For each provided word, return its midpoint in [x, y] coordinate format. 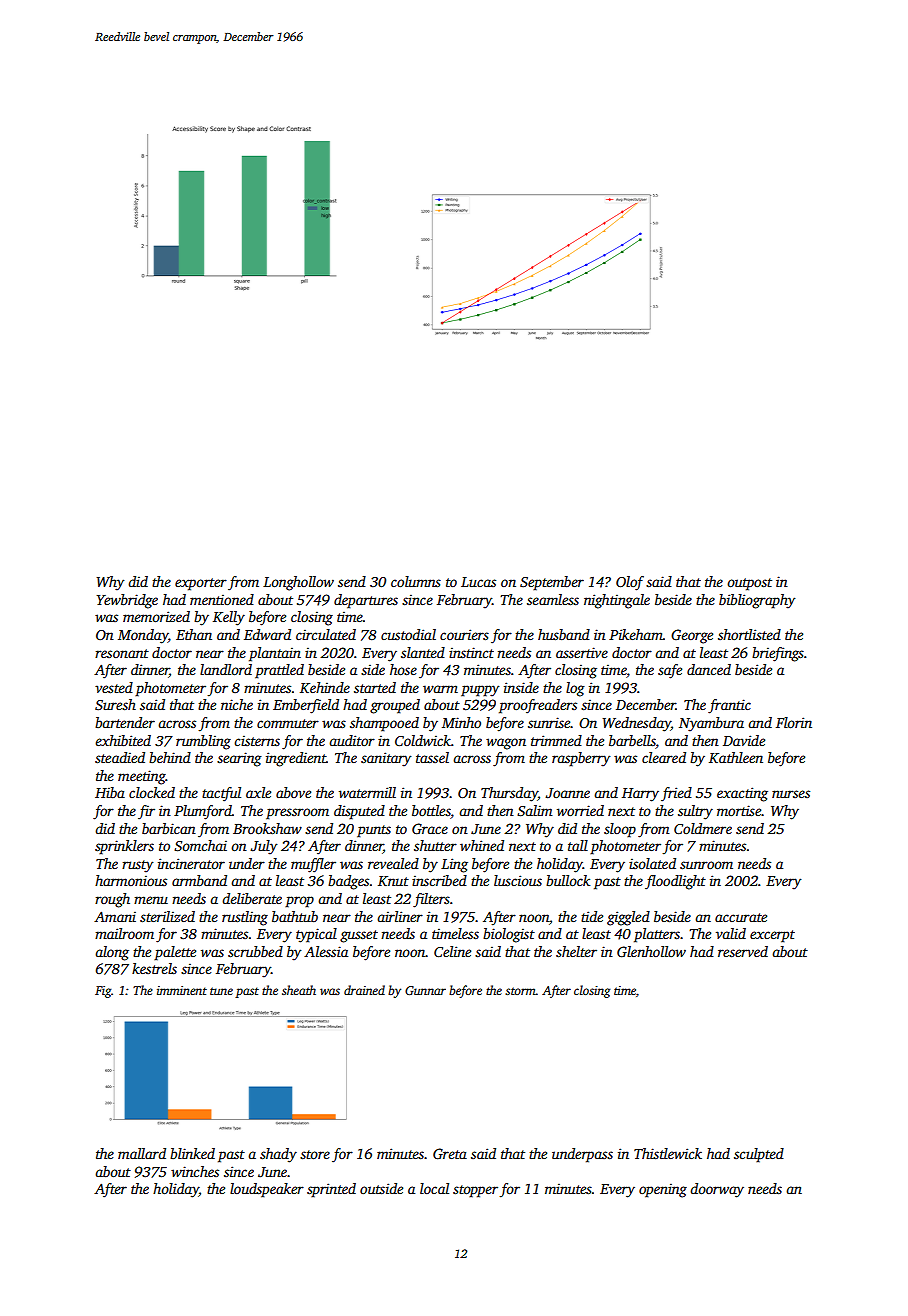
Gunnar [425, 990]
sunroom [706, 865]
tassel [432, 757]
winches [195, 1171]
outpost [749, 584]
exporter [201, 584]
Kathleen [736, 757]
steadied [120, 757]
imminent [182, 990]
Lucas [478, 582]
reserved [743, 951]
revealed [393, 863]
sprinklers [124, 847]
